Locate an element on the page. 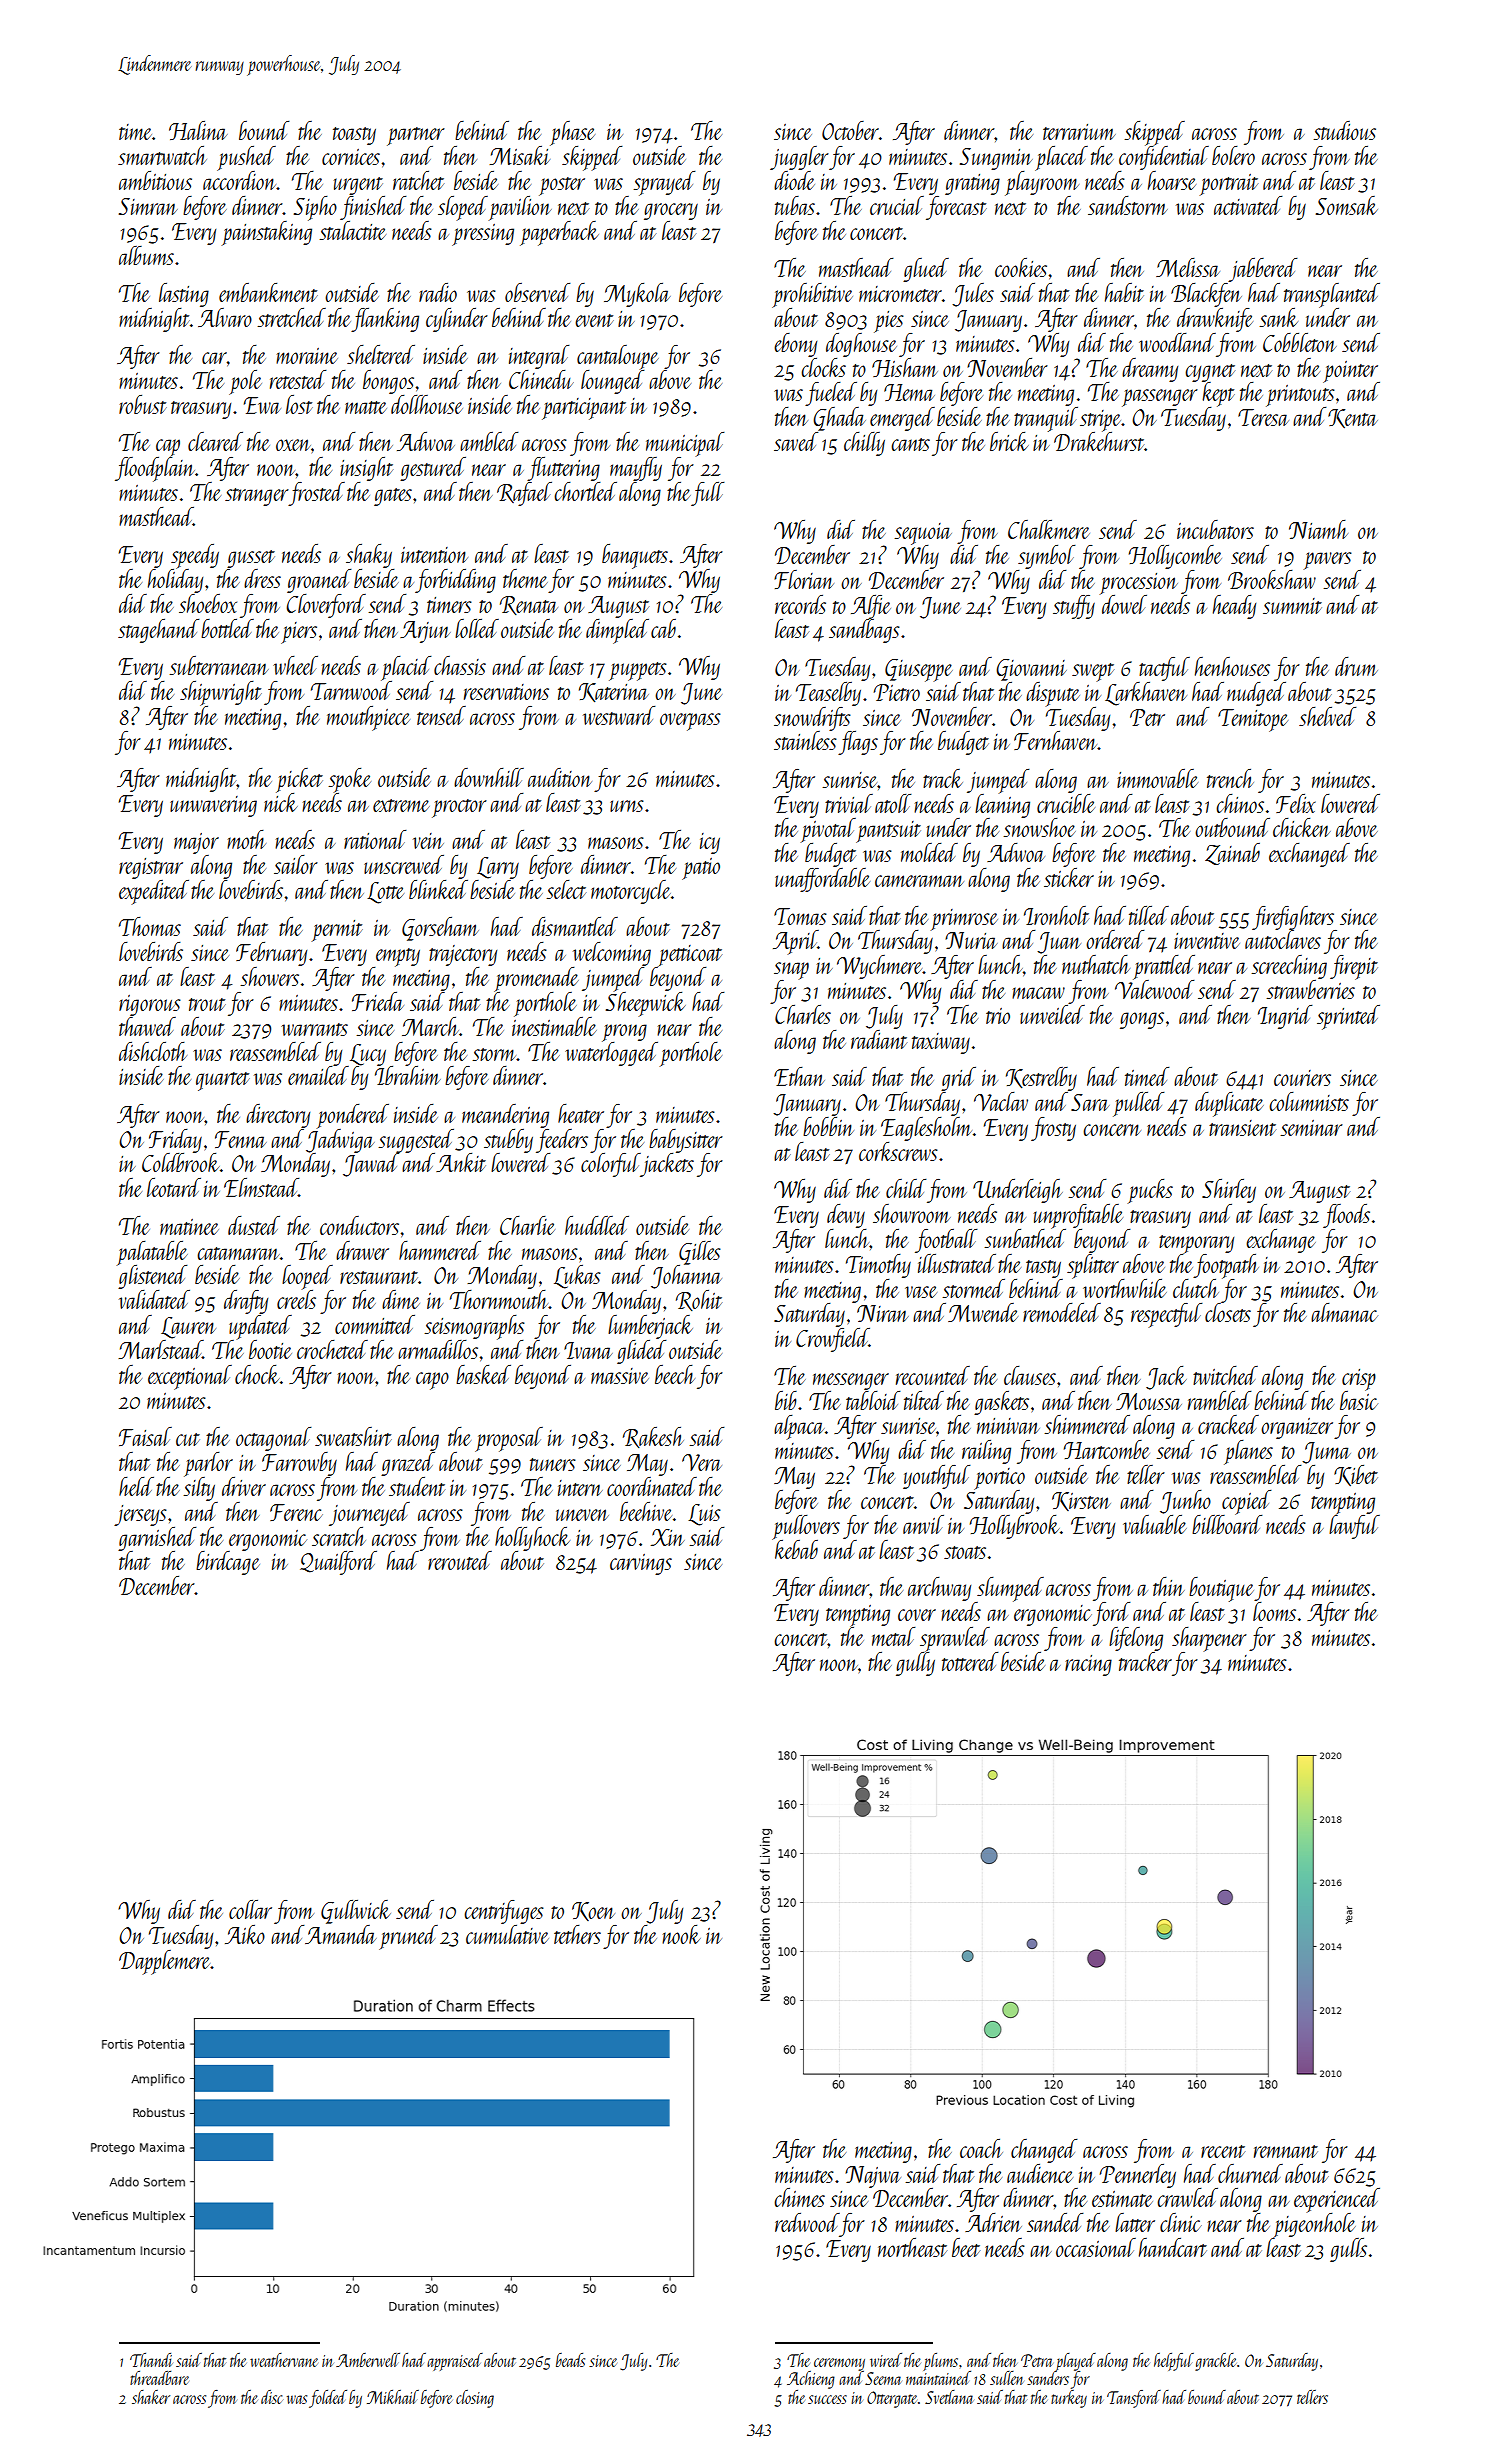  Fernhaven is located at coordinates (1056, 740).
